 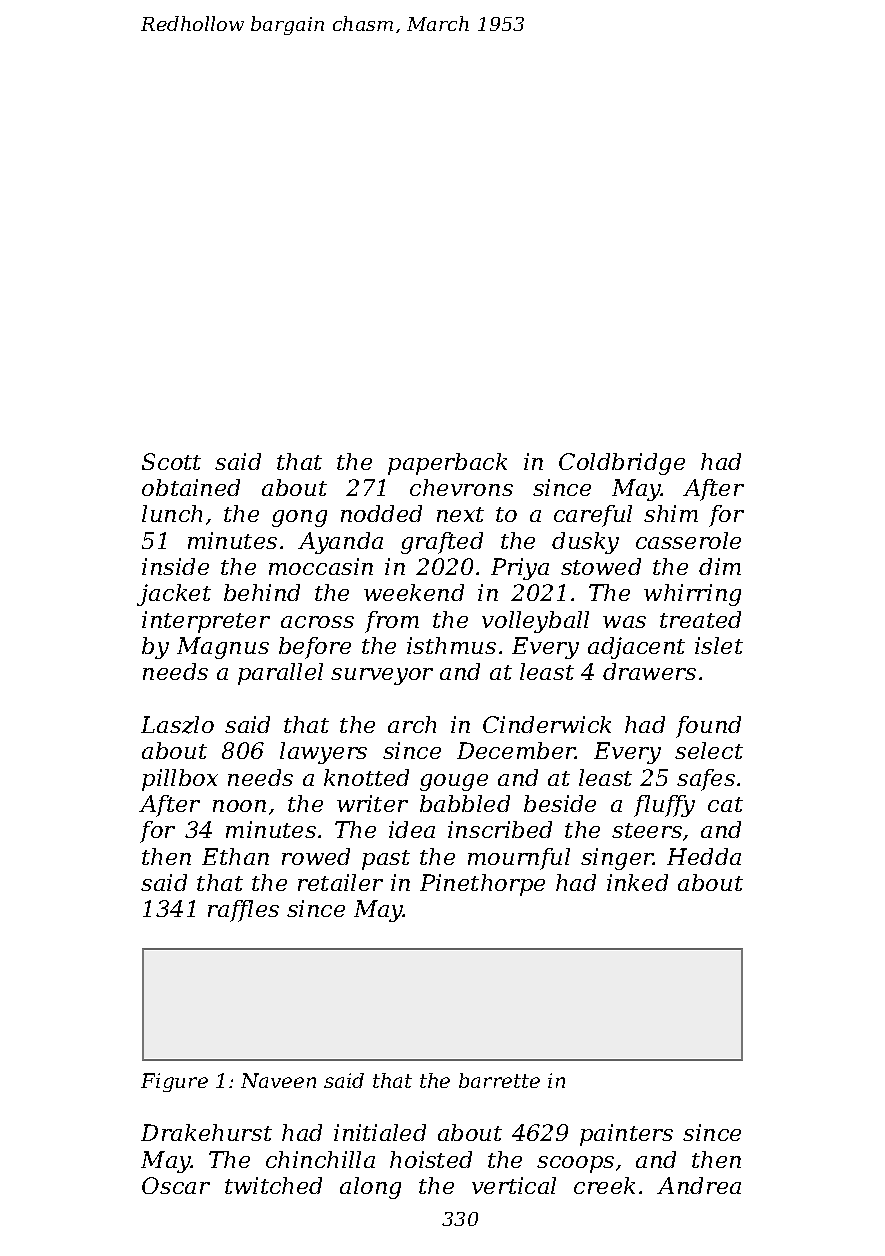 I want to click on dusky, so click(x=585, y=543).
